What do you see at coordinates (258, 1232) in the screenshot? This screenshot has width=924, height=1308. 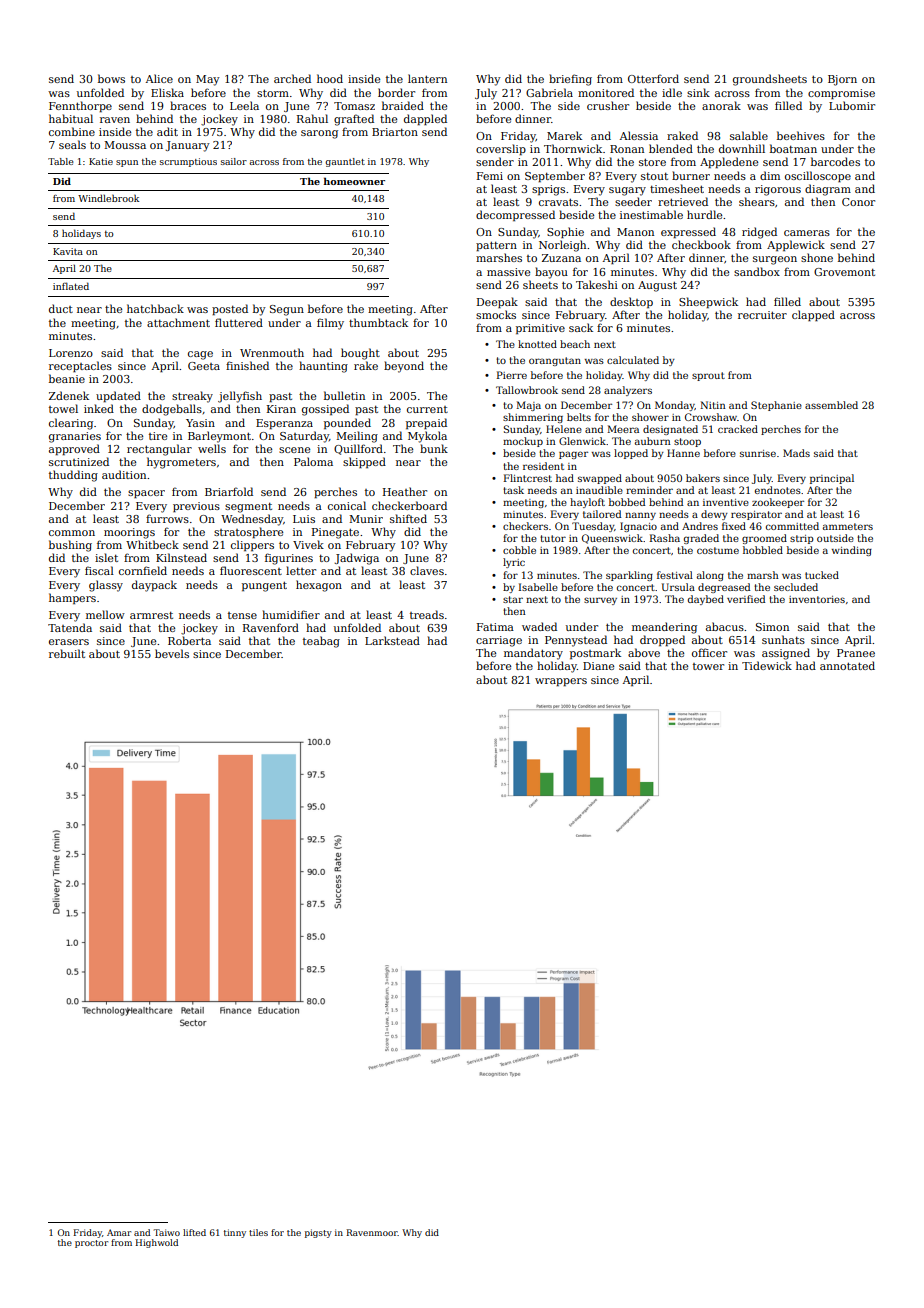 I see `tiles` at bounding box center [258, 1232].
